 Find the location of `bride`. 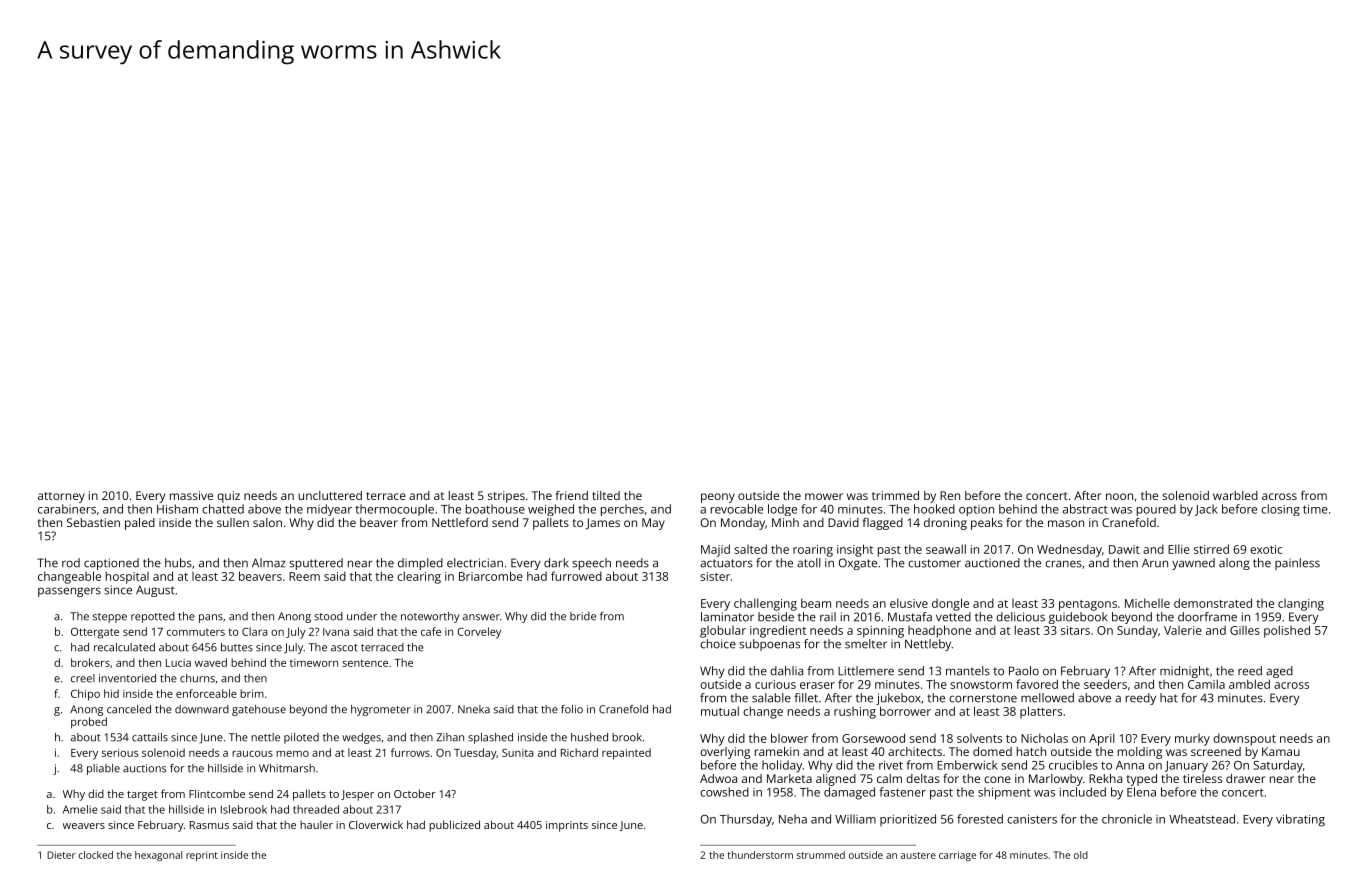

bride is located at coordinates (583, 616).
